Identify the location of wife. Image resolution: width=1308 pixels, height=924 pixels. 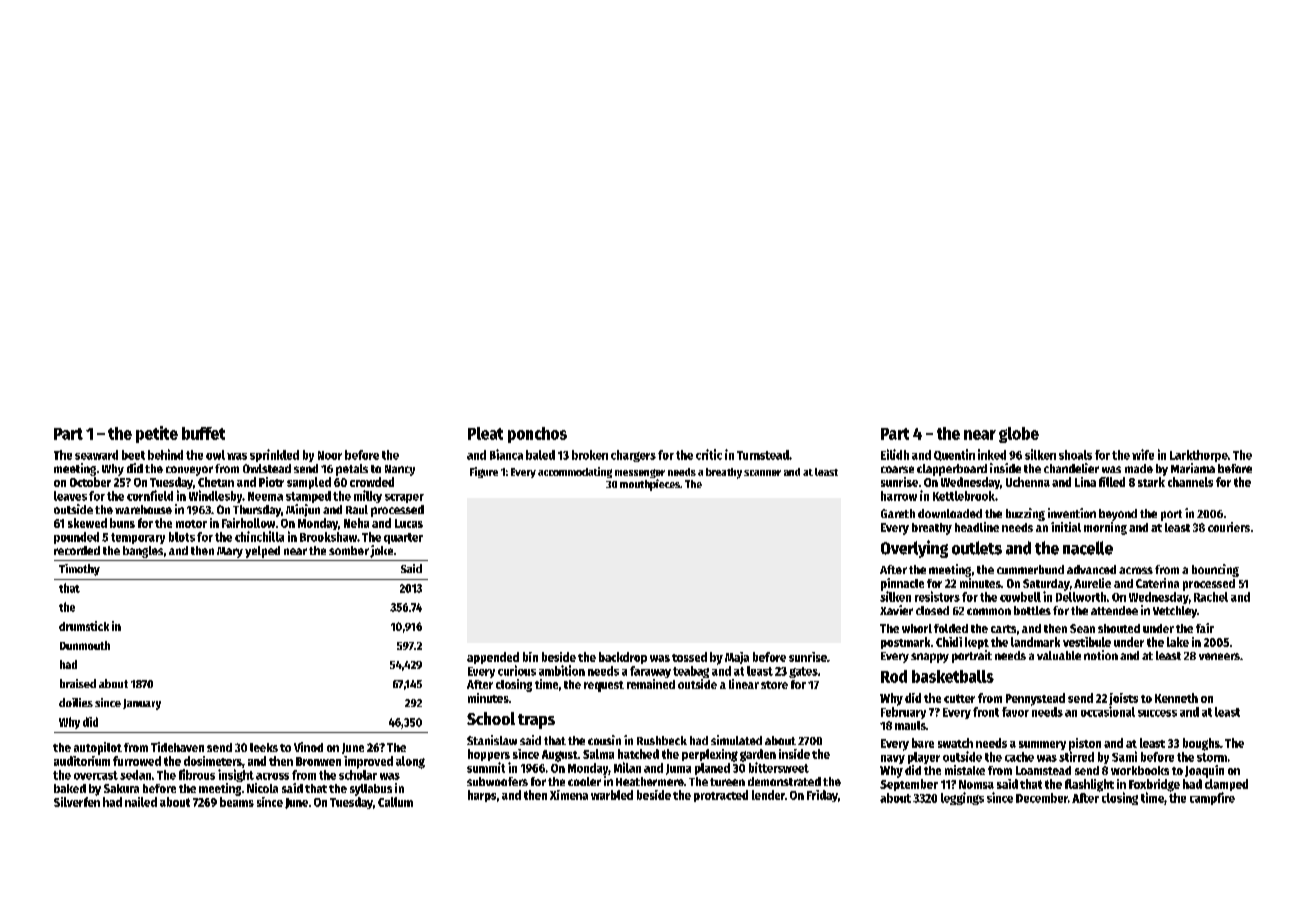
(1143, 454).
